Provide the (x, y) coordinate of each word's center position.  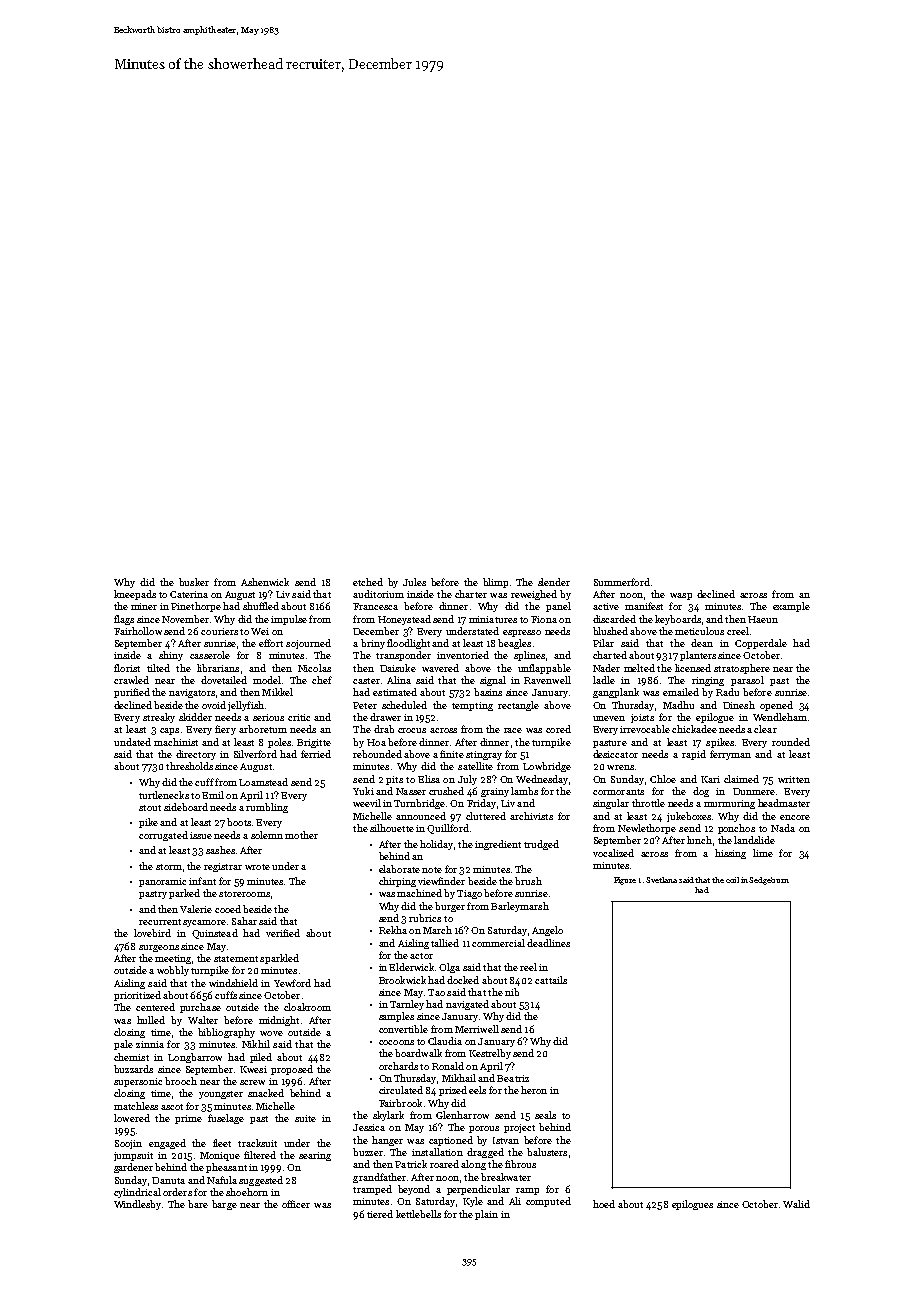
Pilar (603, 643)
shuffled (261, 606)
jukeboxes (689, 817)
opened (776, 706)
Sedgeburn (769, 881)
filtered (260, 1155)
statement (236, 959)
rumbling (267, 808)
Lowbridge (547, 767)
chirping (397, 882)
